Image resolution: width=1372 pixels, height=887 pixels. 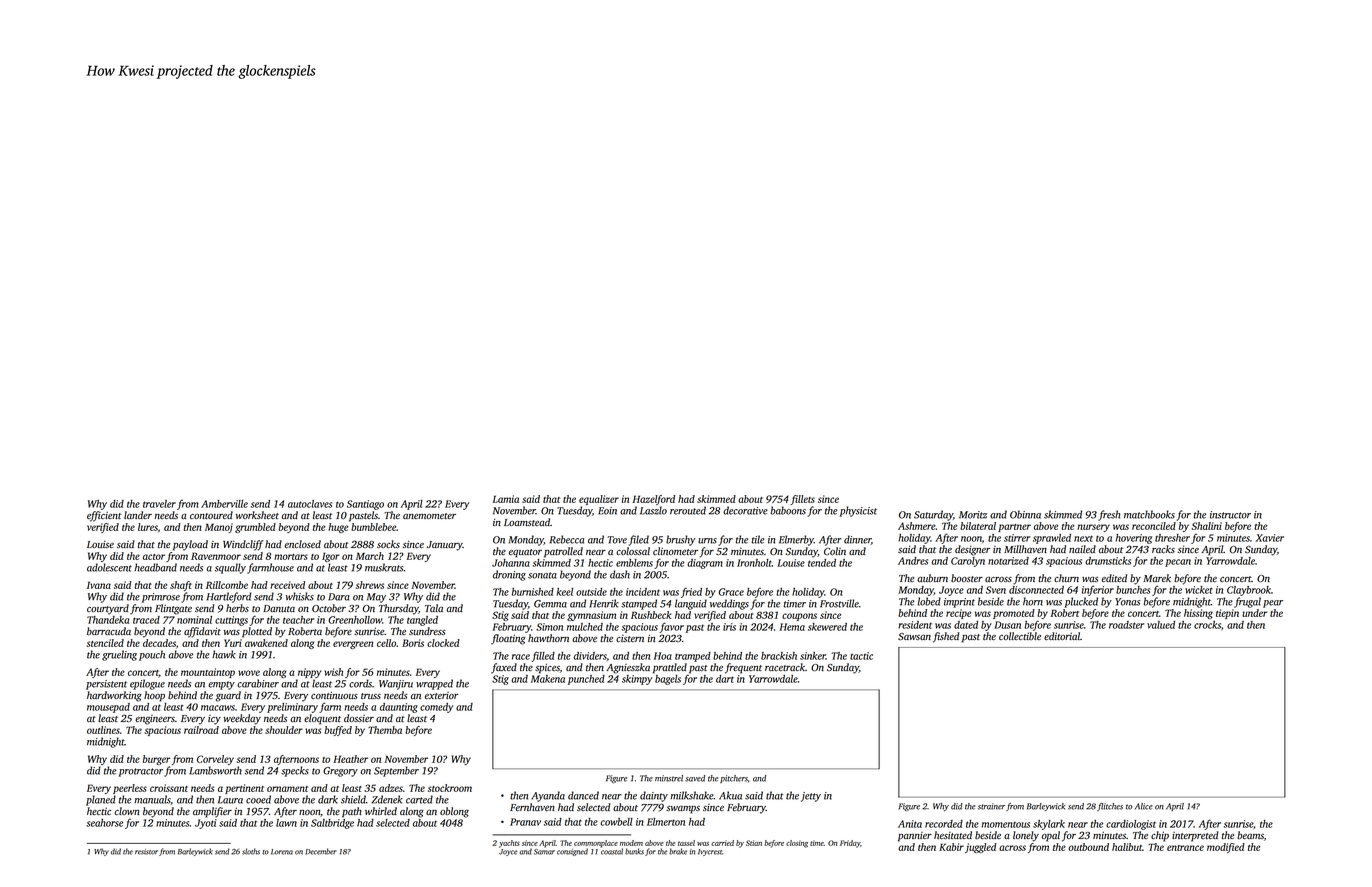 I want to click on modified, so click(x=1226, y=848).
